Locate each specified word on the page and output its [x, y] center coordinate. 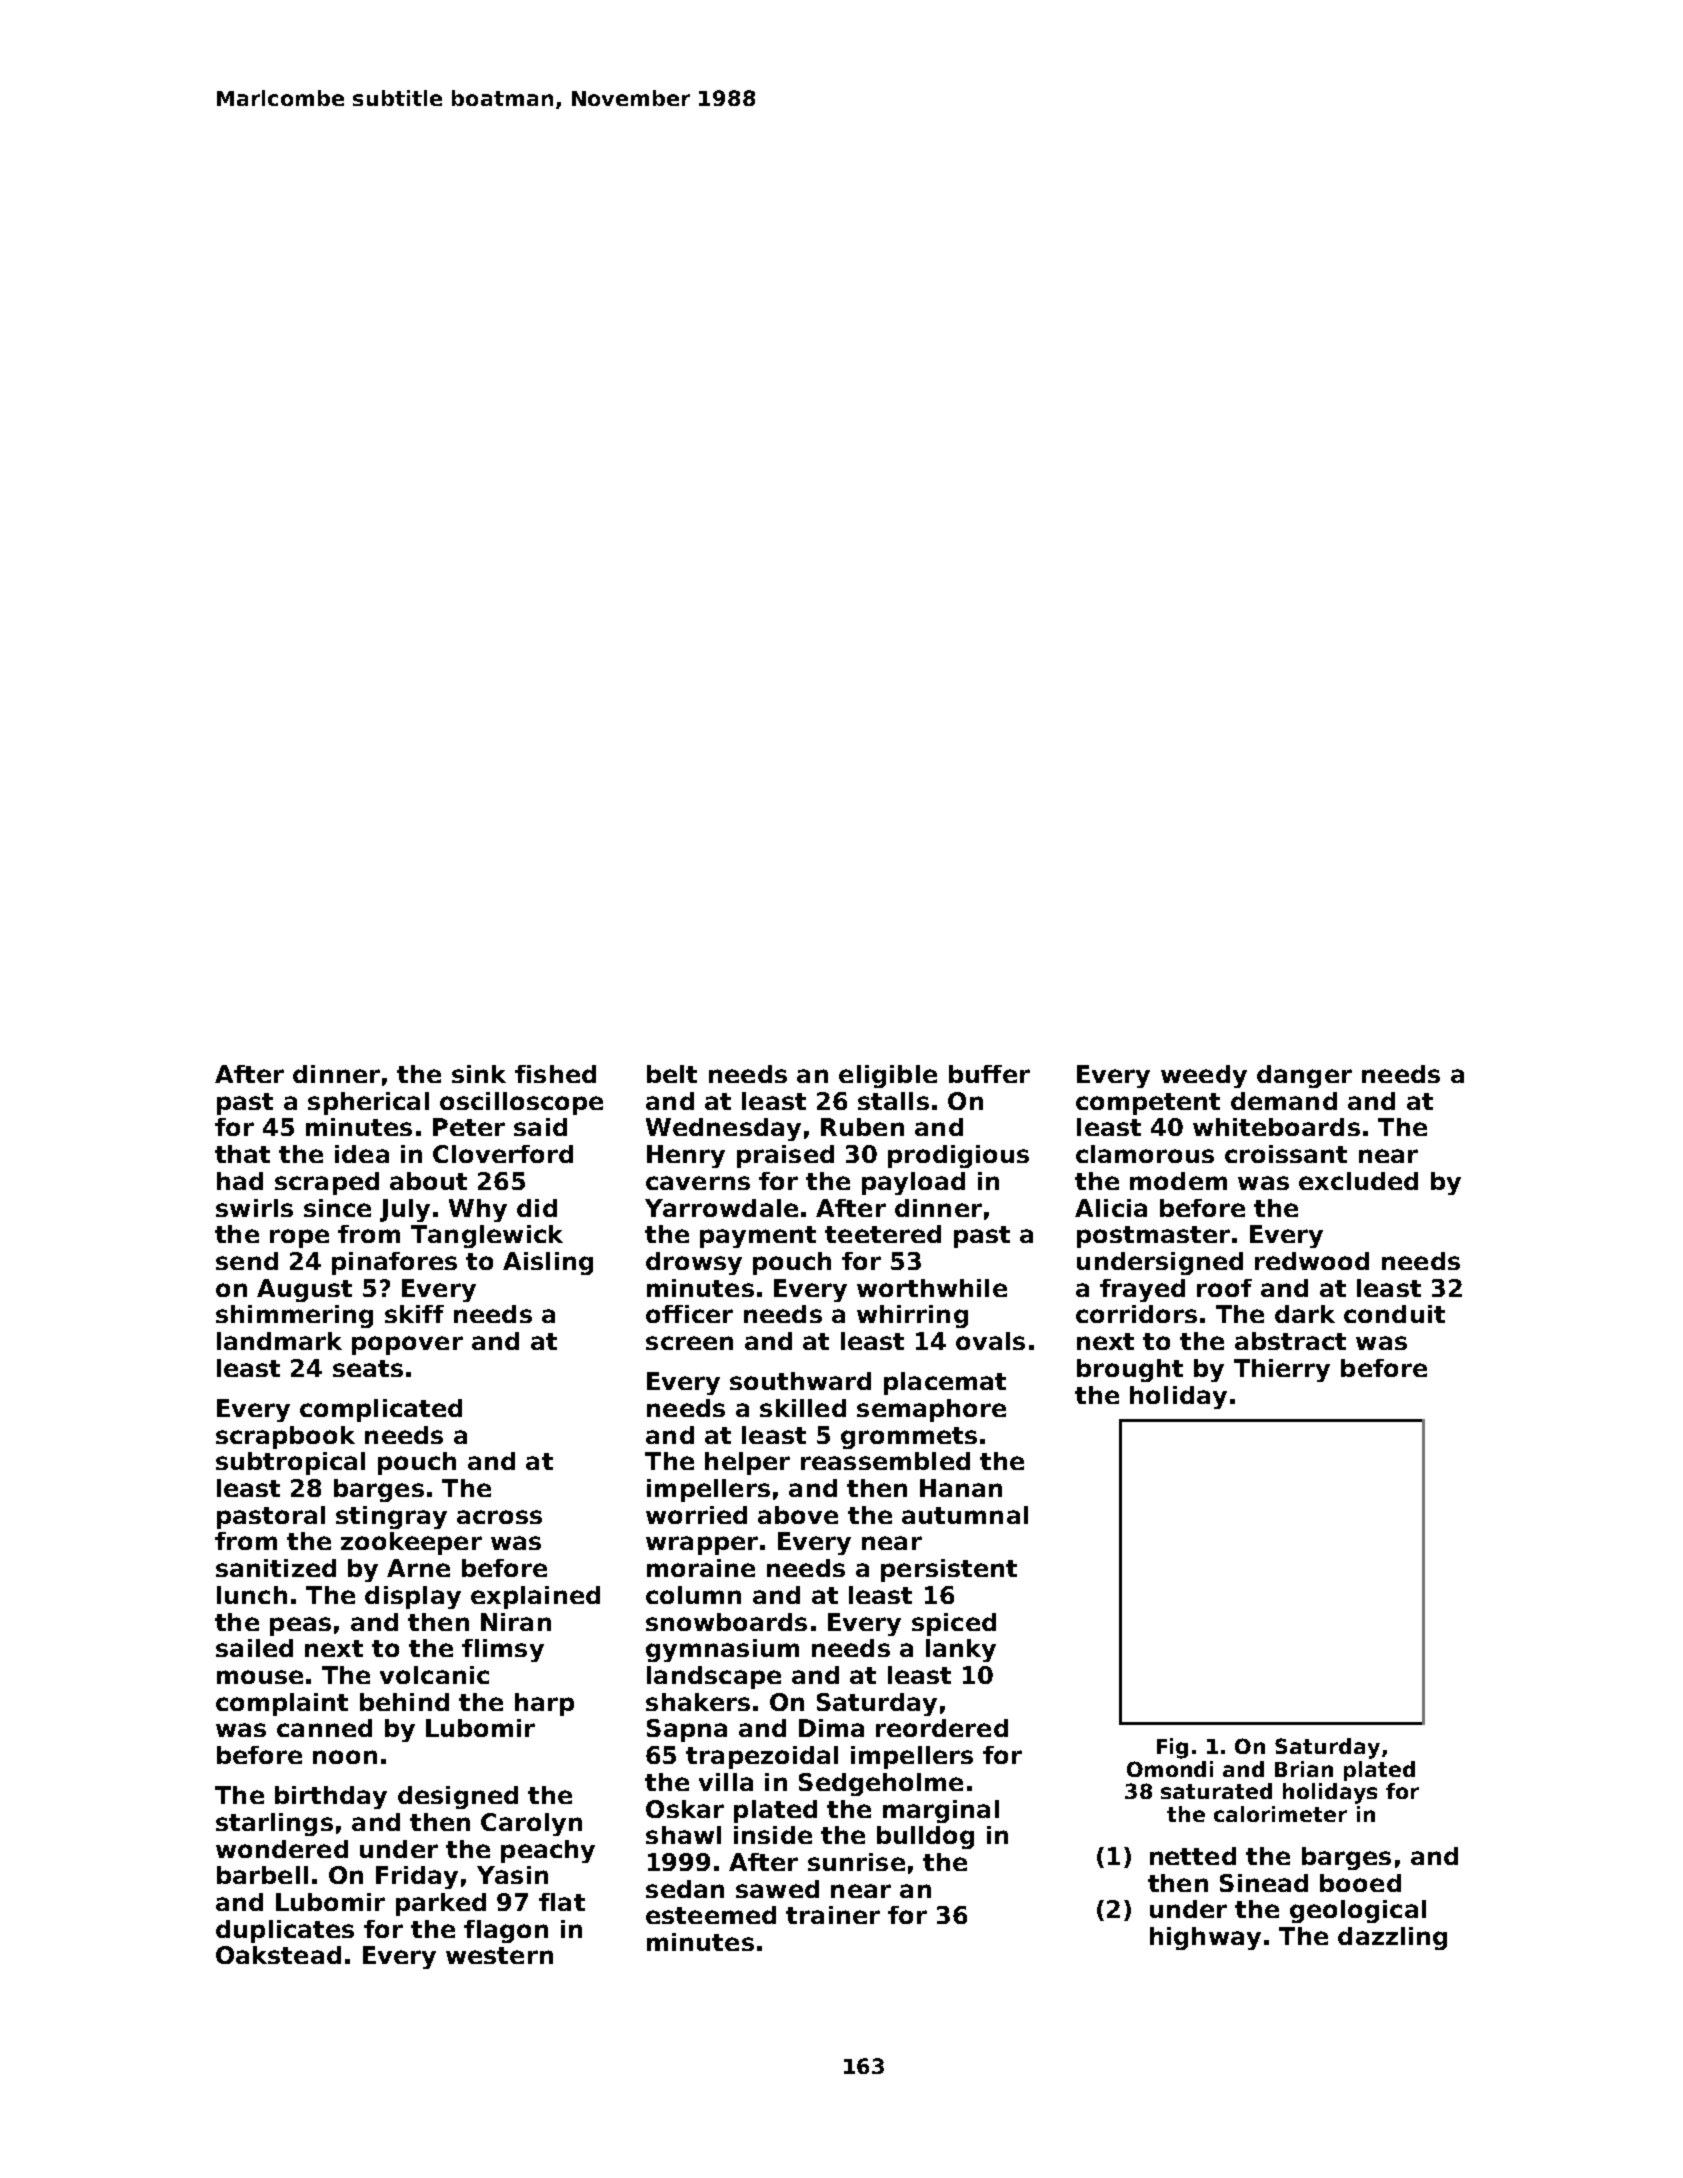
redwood [1312, 1261]
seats [368, 1368]
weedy [1204, 1076]
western [499, 1955]
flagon [506, 1931]
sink [479, 1074]
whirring [912, 1316]
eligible [888, 1076]
